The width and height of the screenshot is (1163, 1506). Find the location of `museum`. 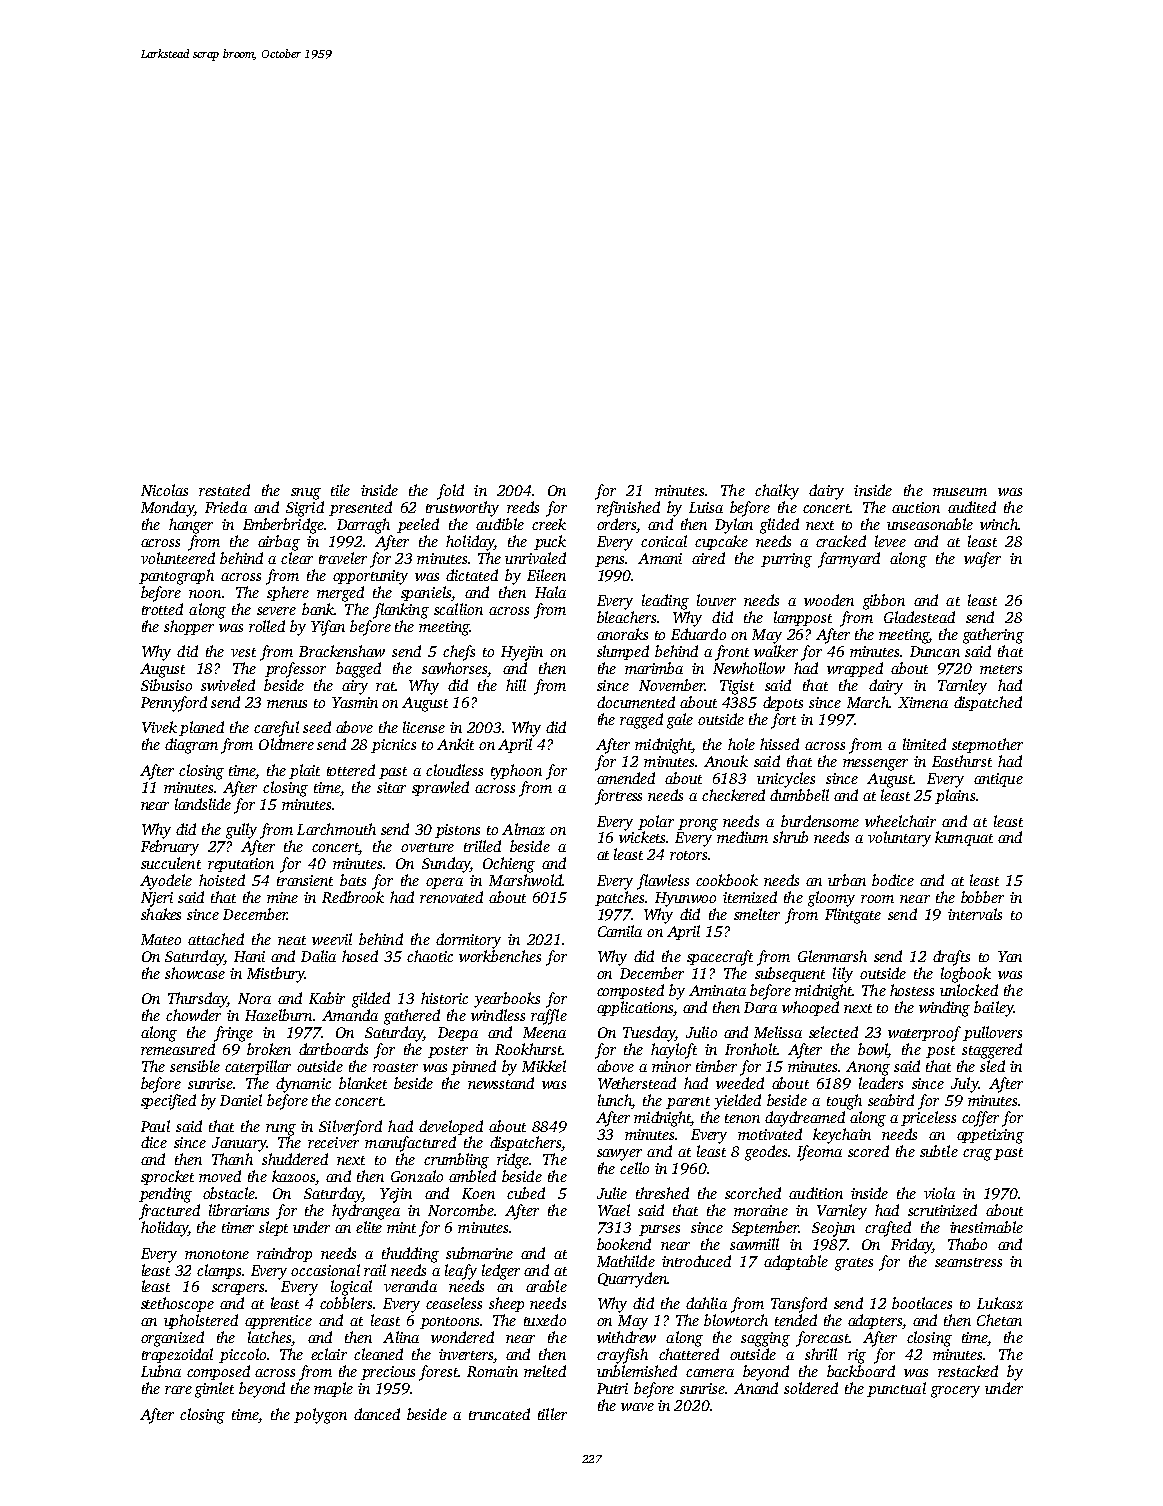

museum is located at coordinates (960, 492).
